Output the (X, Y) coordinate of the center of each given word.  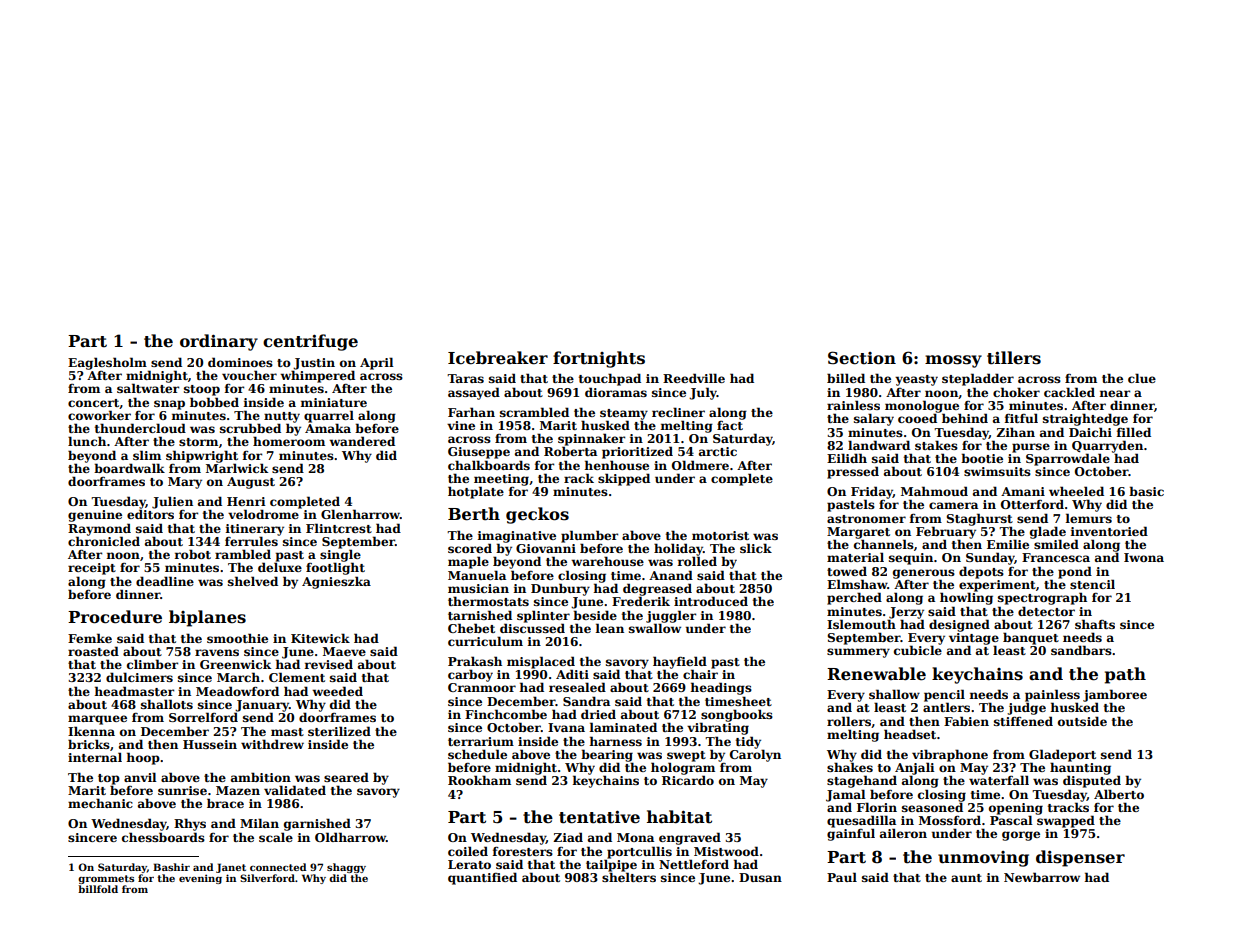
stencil (1092, 584)
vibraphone (950, 755)
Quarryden (1107, 446)
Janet (231, 868)
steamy (624, 414)
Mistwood (726, 851)
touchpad (610, 379)
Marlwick (237, 468)
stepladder (978, 379)
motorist (720, 535)
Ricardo (688, 780)
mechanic (100, 803)
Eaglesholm (107, 363)
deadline (165, 581)
